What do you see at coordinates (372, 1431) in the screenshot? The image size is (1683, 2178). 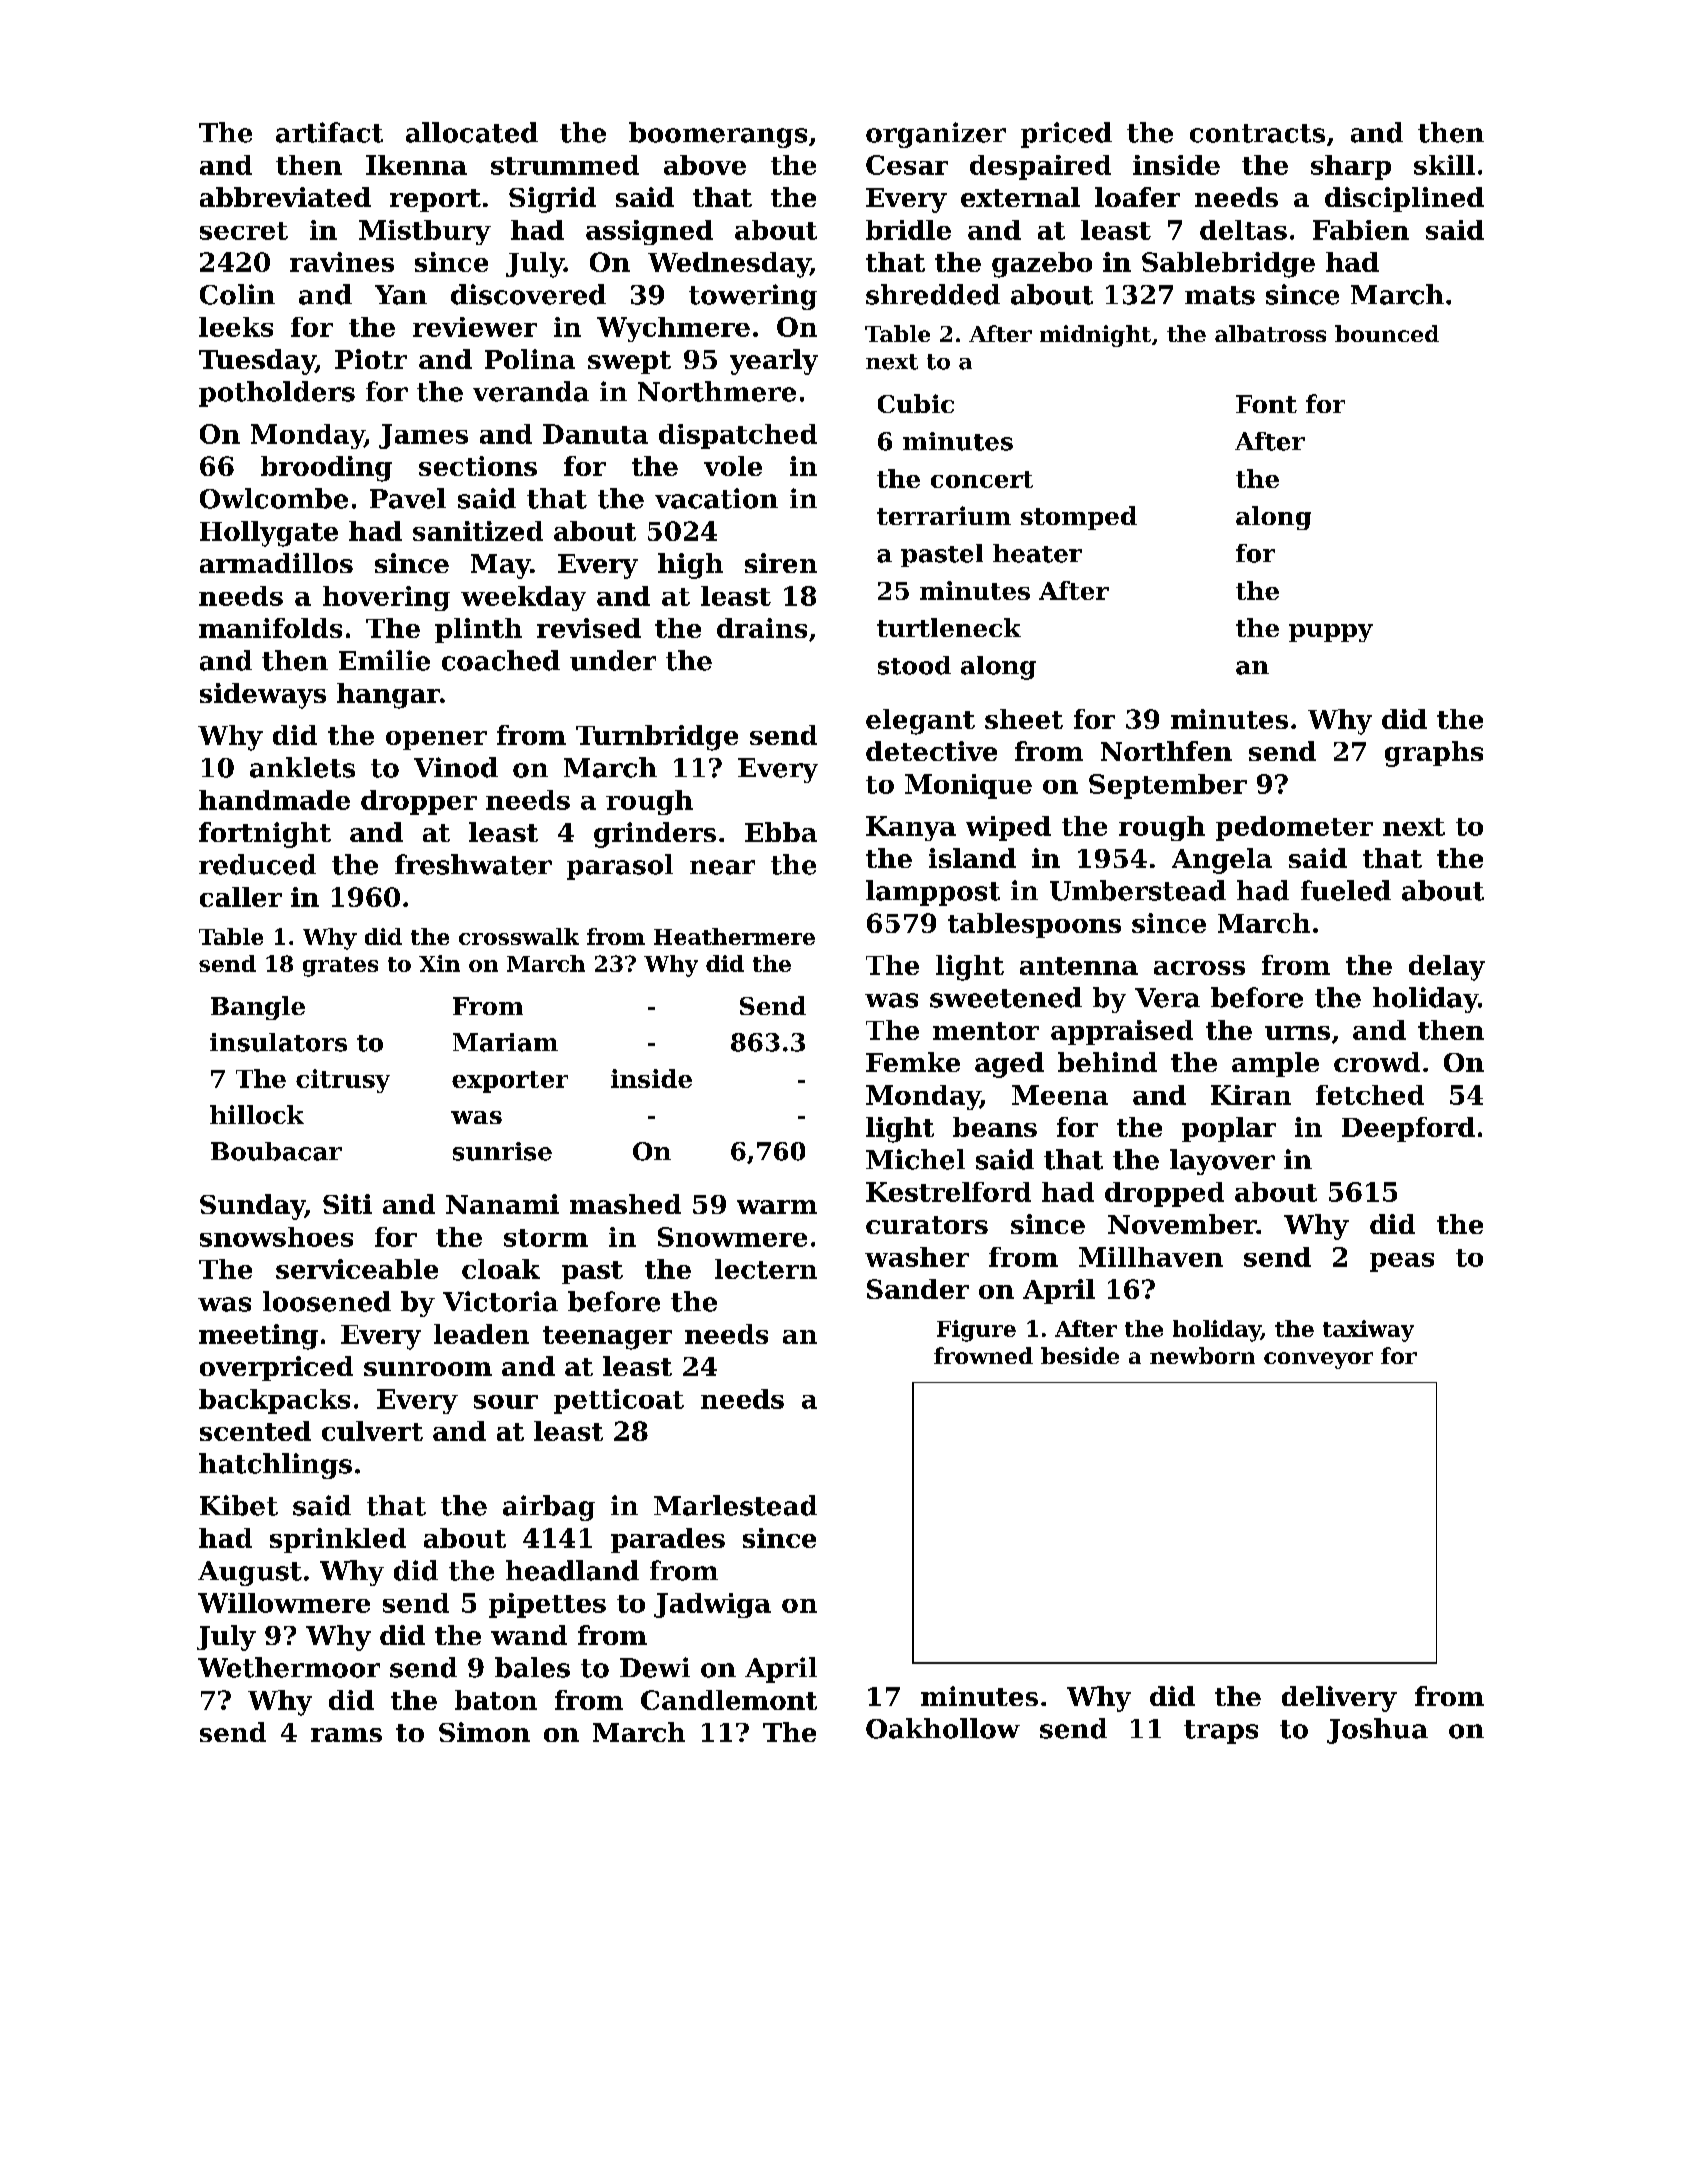 I see `culvert` at bounding box center [372, 1431].
